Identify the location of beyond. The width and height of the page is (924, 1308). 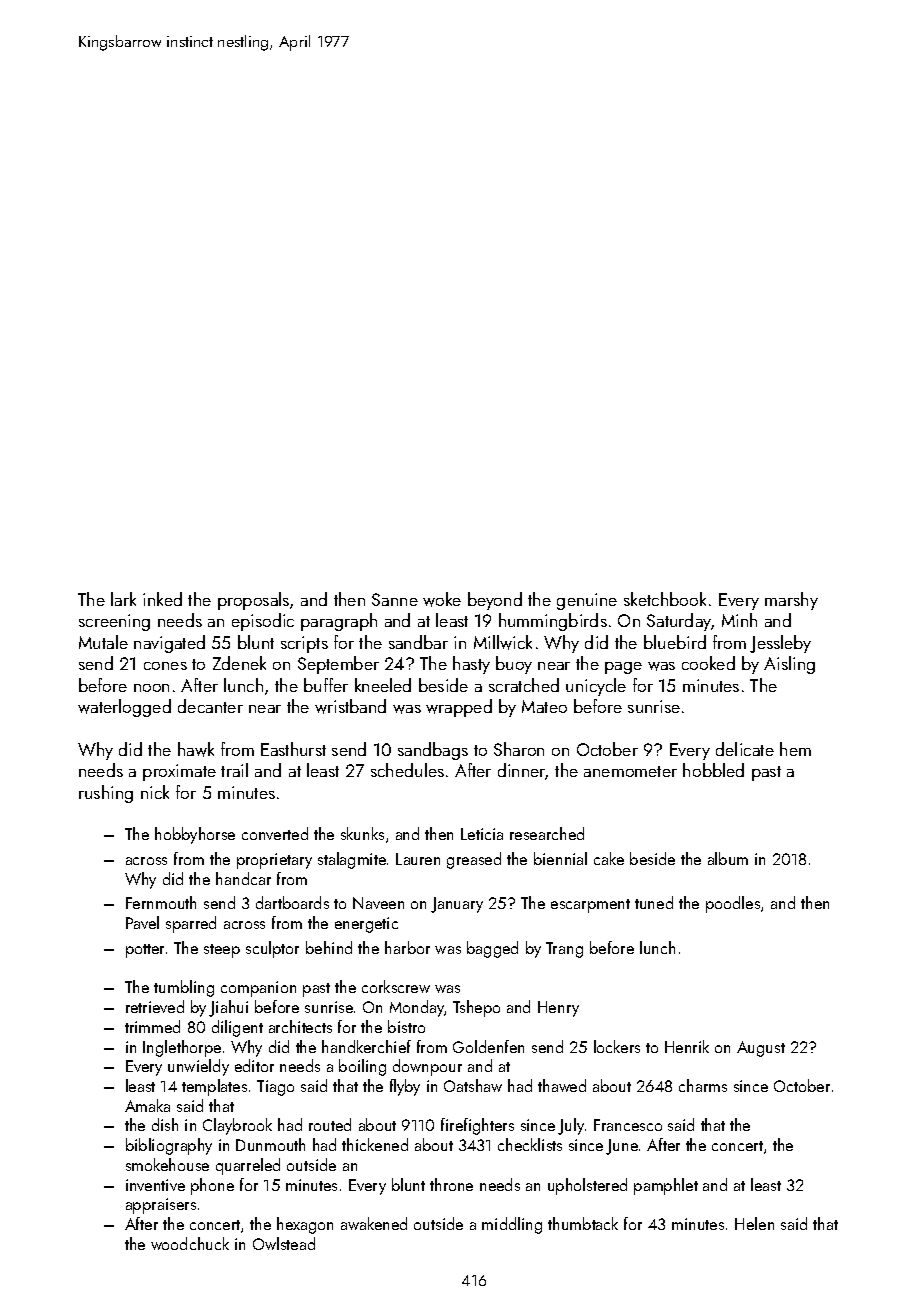
(495, 601).
